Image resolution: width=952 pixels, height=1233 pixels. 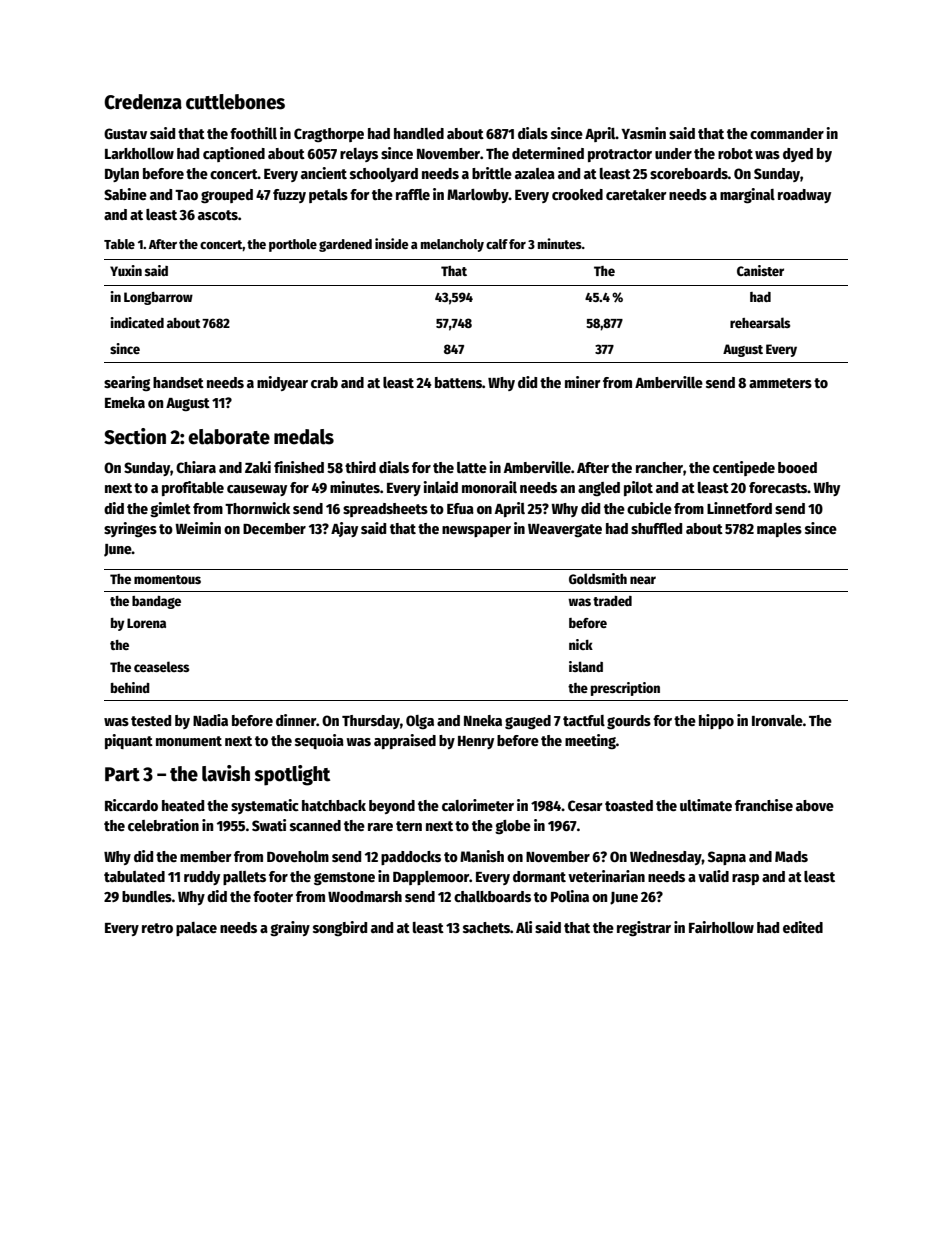 I want to click on Yasmin, so click(x=643, y=133).
